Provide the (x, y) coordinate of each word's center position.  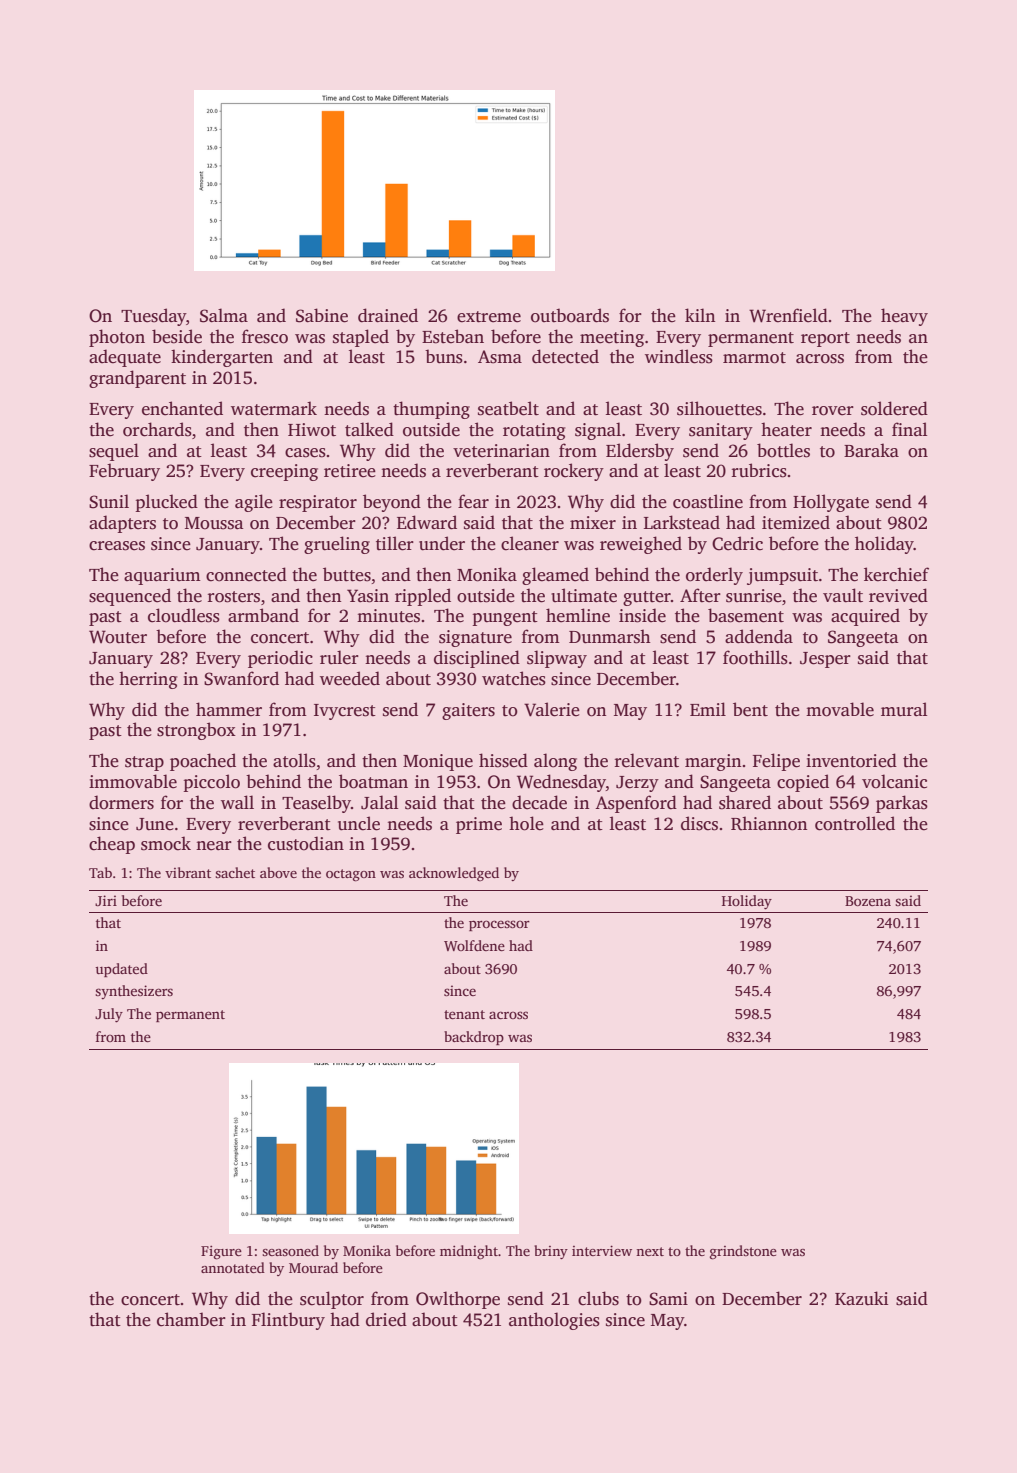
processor (499, 925)
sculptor (332, 1300)
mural (904, 709)
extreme (489, 317)
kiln (700, 315)
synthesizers (134, 992)
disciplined (477, 659)
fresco (265, 336)
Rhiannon (769, 823)
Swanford (241, 678)
